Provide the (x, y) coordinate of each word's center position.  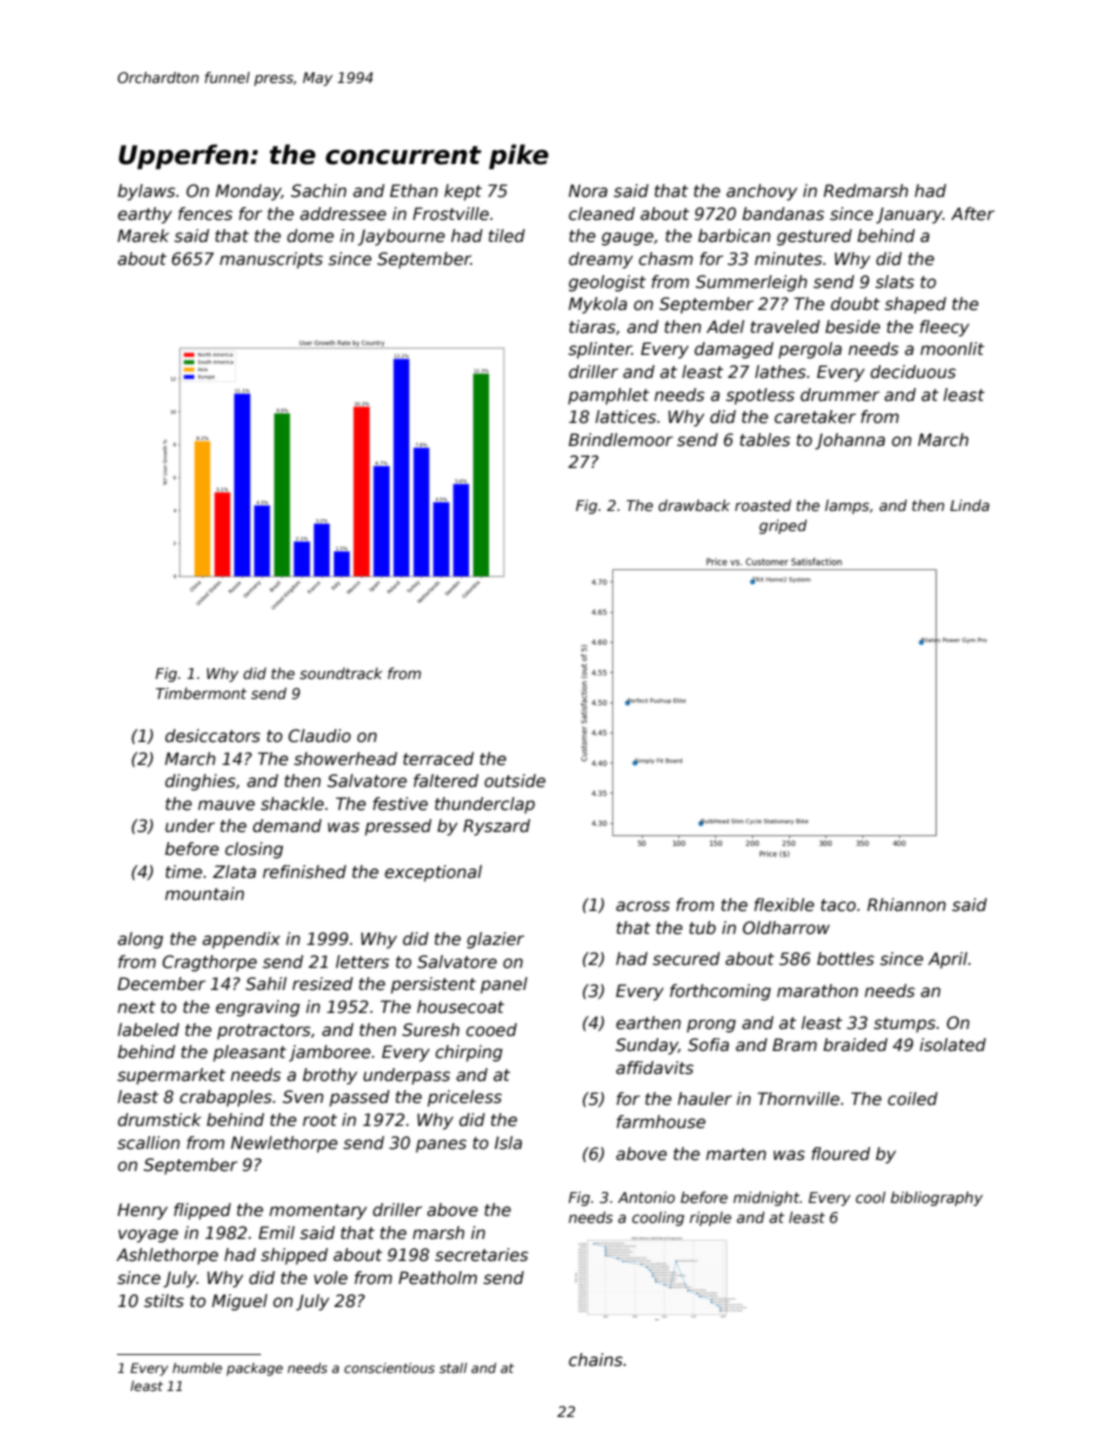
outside (515, 781)
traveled (785, 327)
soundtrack (341, 673)
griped (783, 526)
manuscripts (271, 260)
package (254, 1369)
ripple (710, 1218)
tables (765, 440)
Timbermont (201, 693)
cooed (491, 1030)
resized (322, 984)
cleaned (602, 214)
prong (711, 1026)
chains (596, 1360)
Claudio (319, 736)
